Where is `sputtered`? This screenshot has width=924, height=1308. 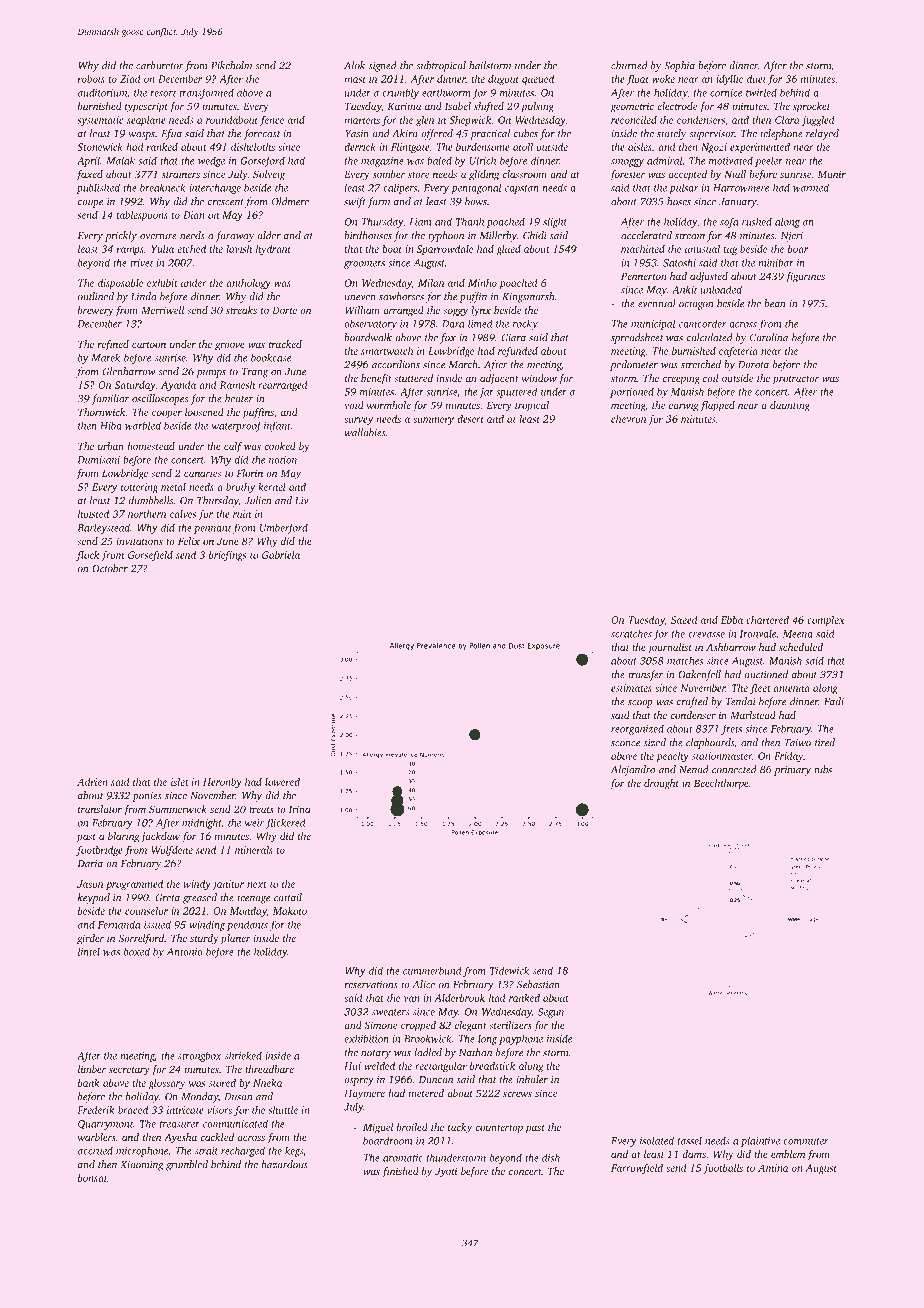 sputtered is located at coordinates (516, 392).
